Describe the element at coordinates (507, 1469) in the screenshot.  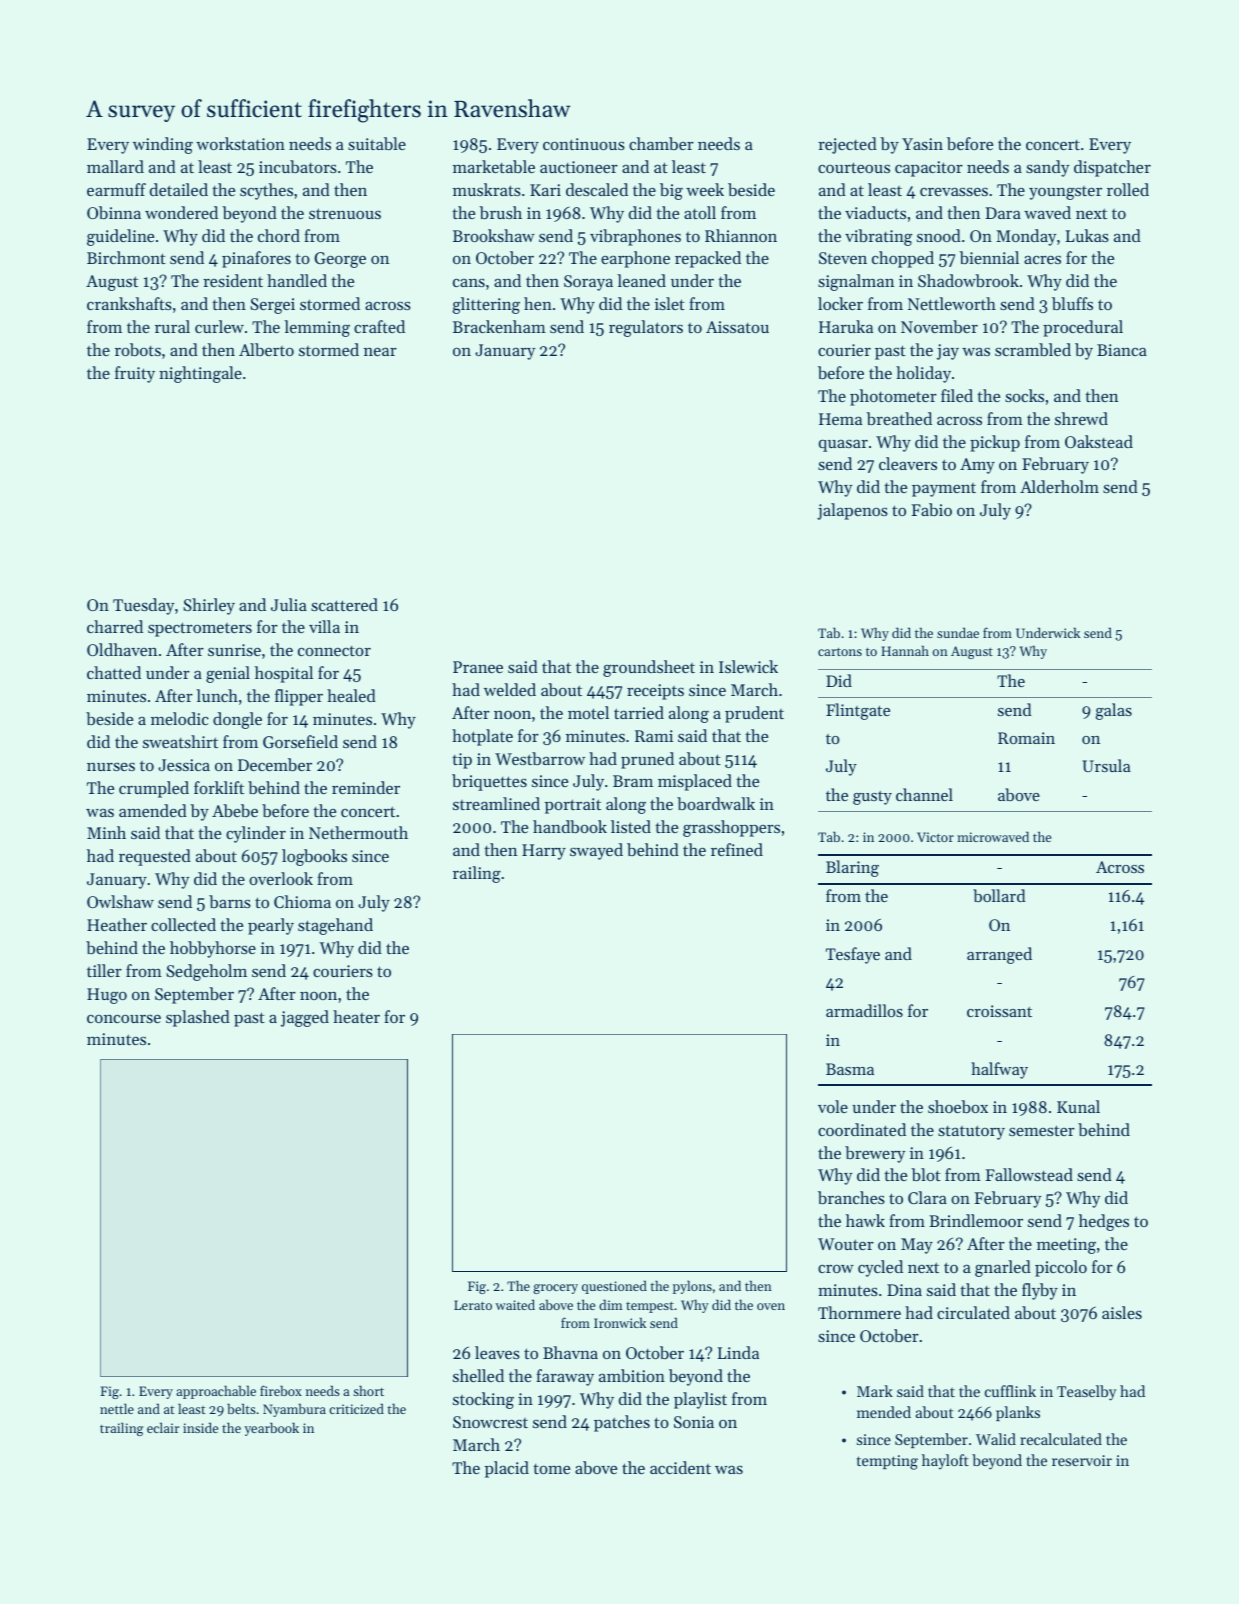
I see `placid` at that location.
